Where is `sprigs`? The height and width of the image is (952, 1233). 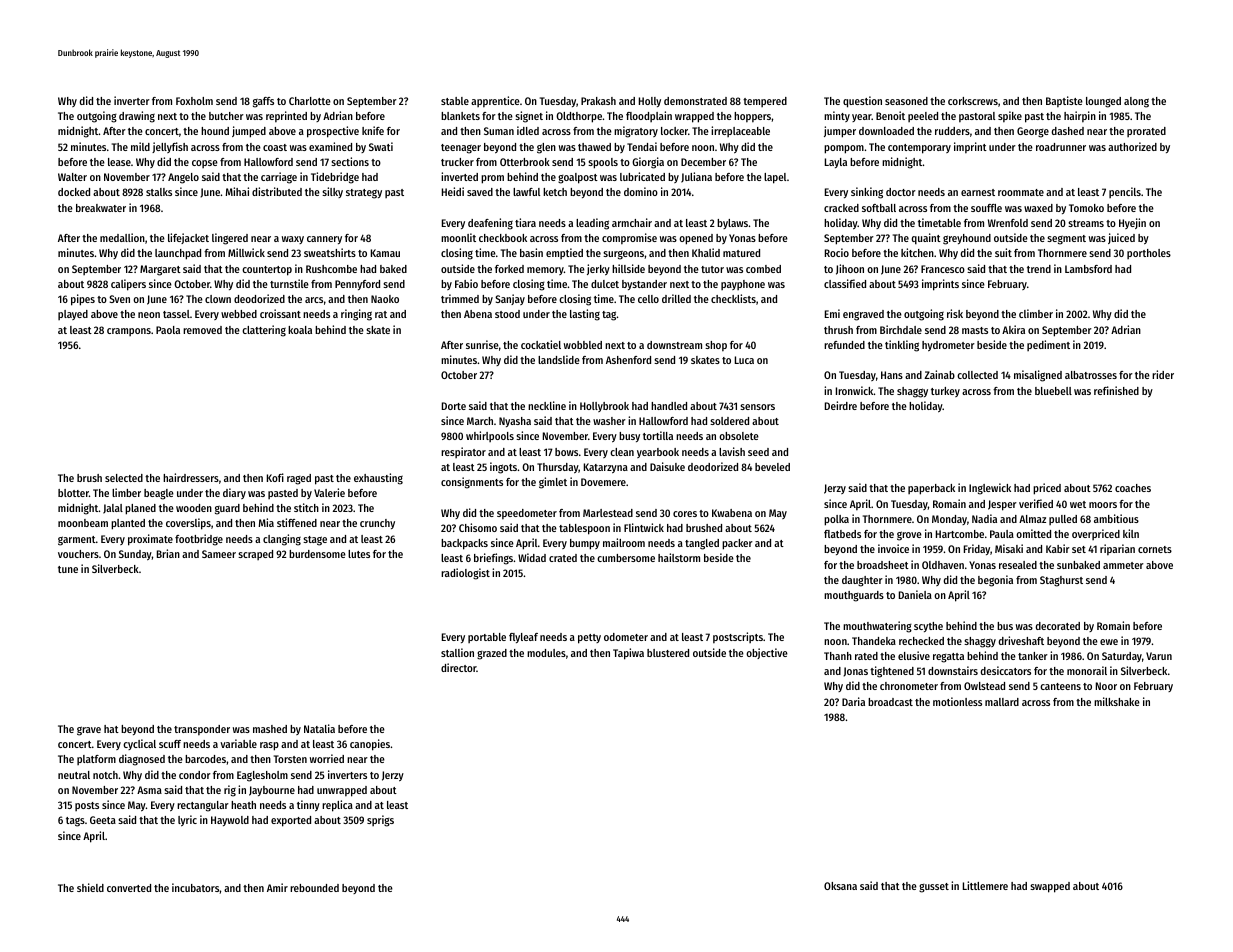 sprigs is located at coordinates (380, 821).
